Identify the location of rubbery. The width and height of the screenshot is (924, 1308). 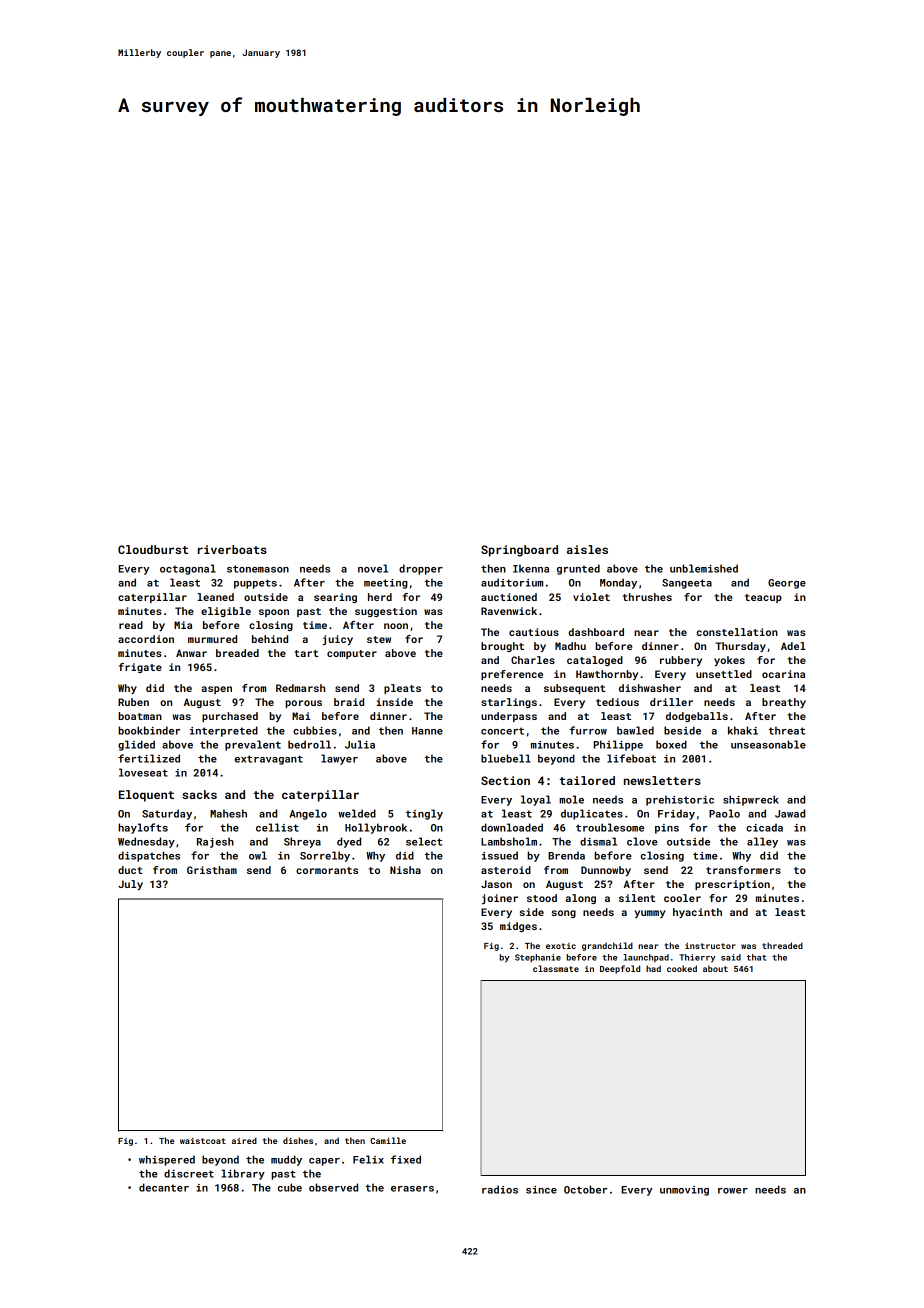
(681, 661).
